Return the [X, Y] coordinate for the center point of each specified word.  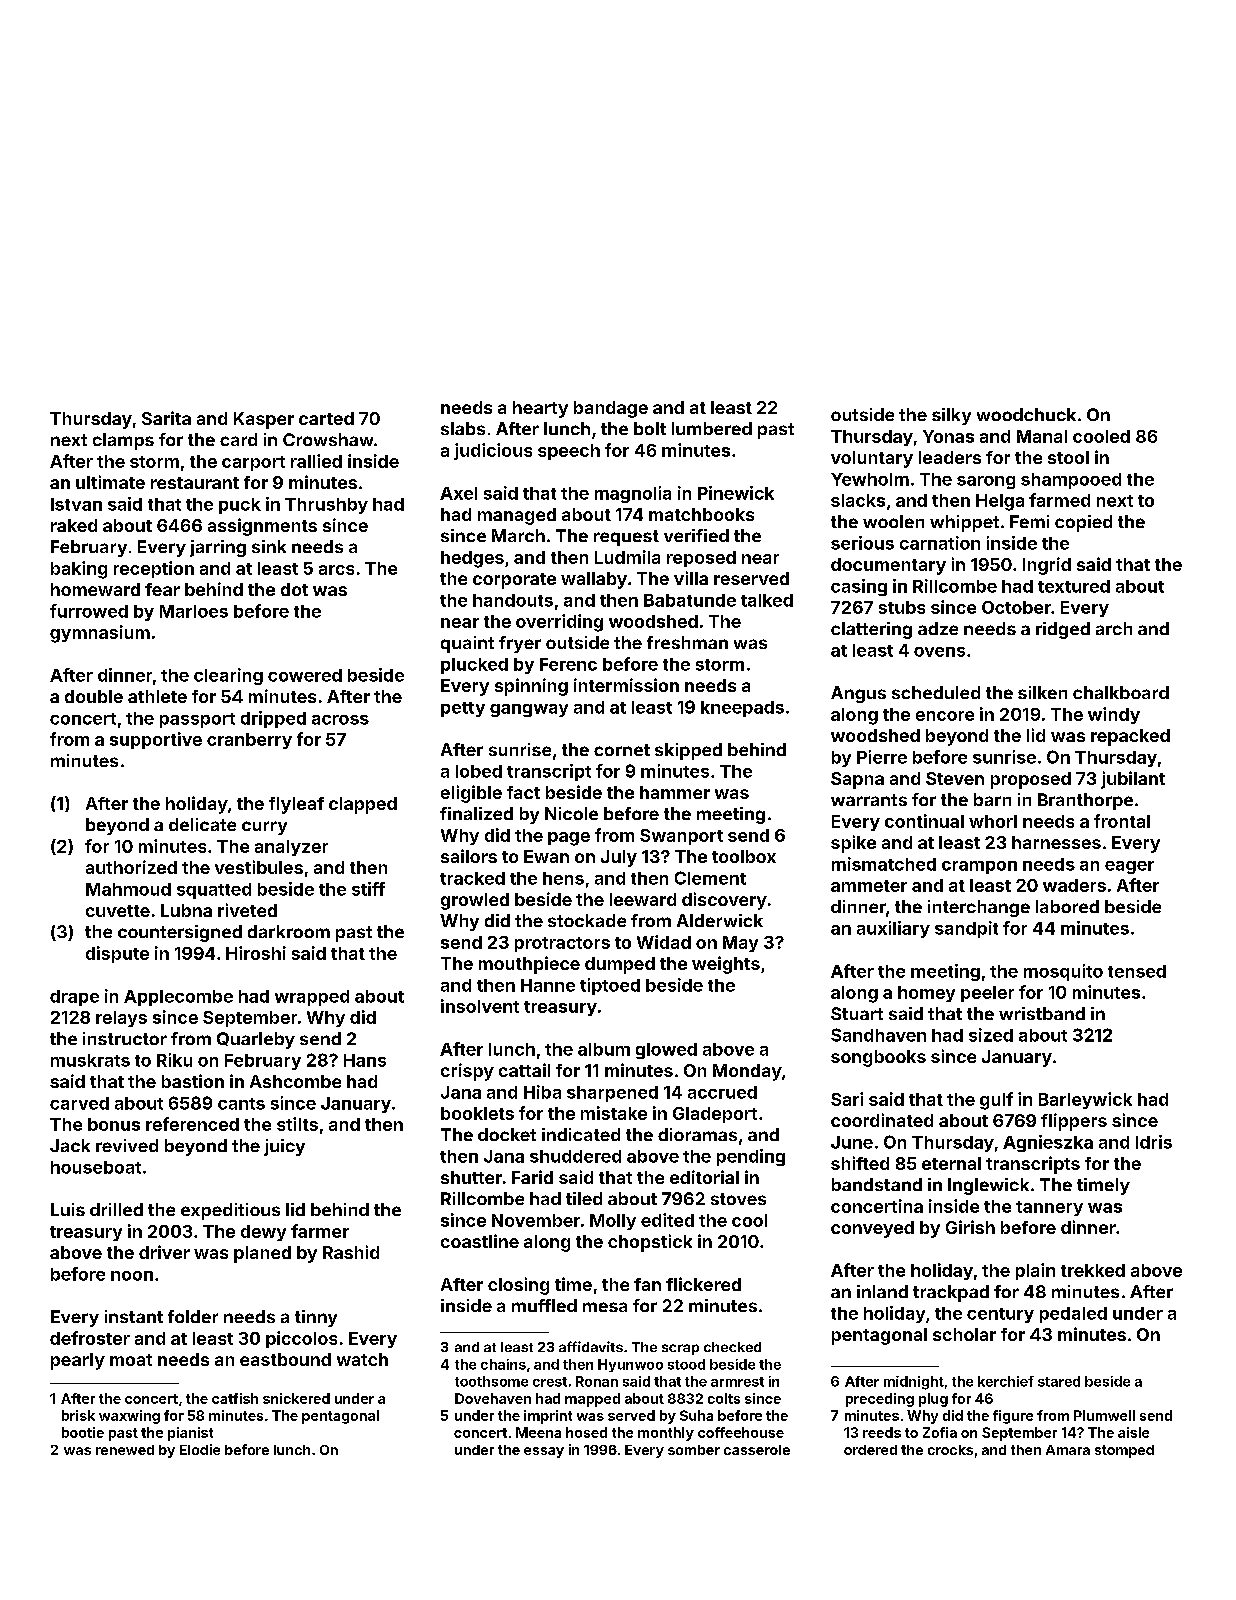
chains [503, 1364]
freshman [687, 642]
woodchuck [1026, 414]
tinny [316, 1318]
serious [862, 543]
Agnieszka [1048, 1143]
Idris [1154, 1142]
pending [751, 1157]
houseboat [96, 1167]
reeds [882, 1432]
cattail [524, 1070]
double [94, 696]
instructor [125, 1038]
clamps [123, 441]
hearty [540, 409]
